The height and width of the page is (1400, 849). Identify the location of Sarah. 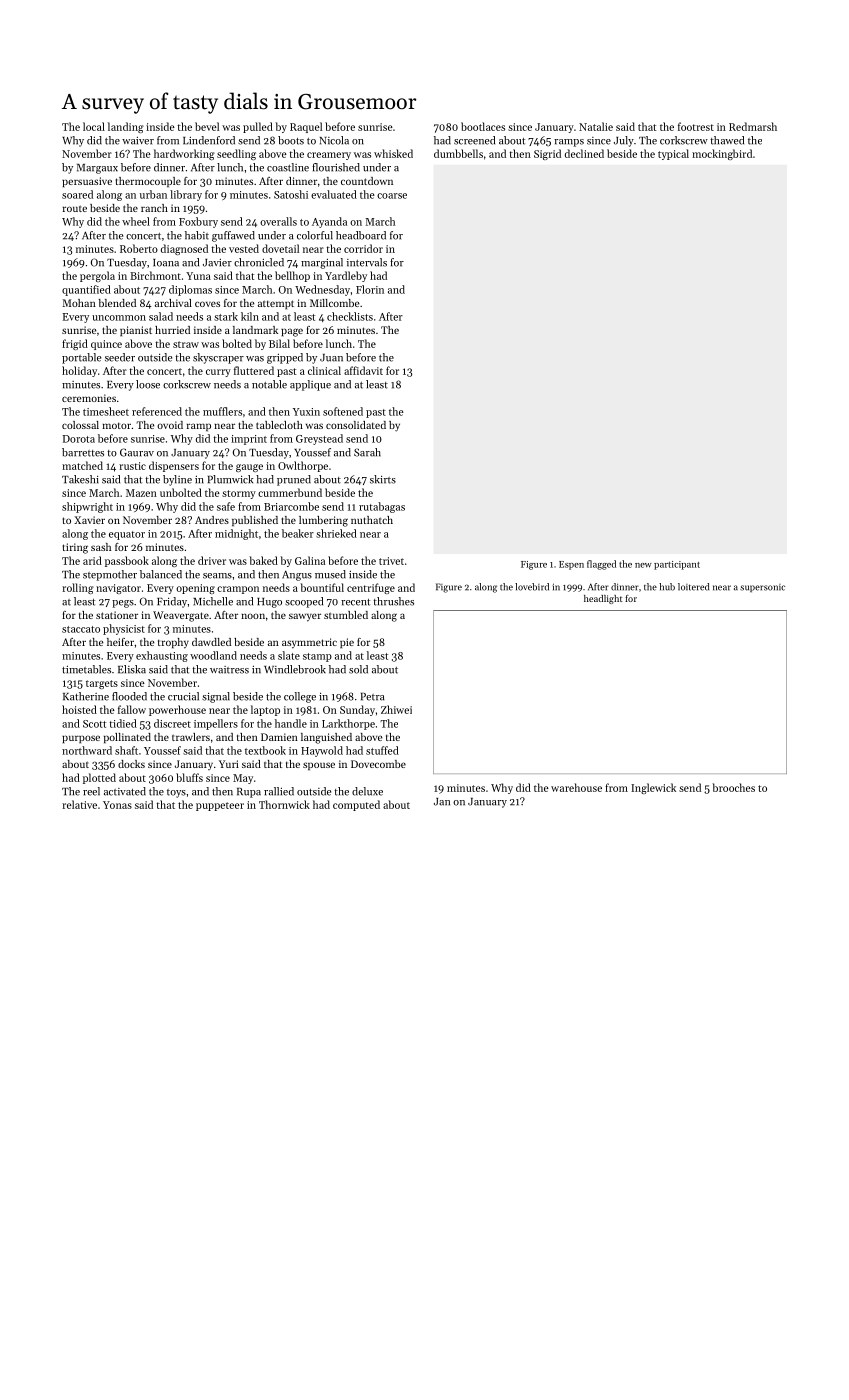
(367, 452).
